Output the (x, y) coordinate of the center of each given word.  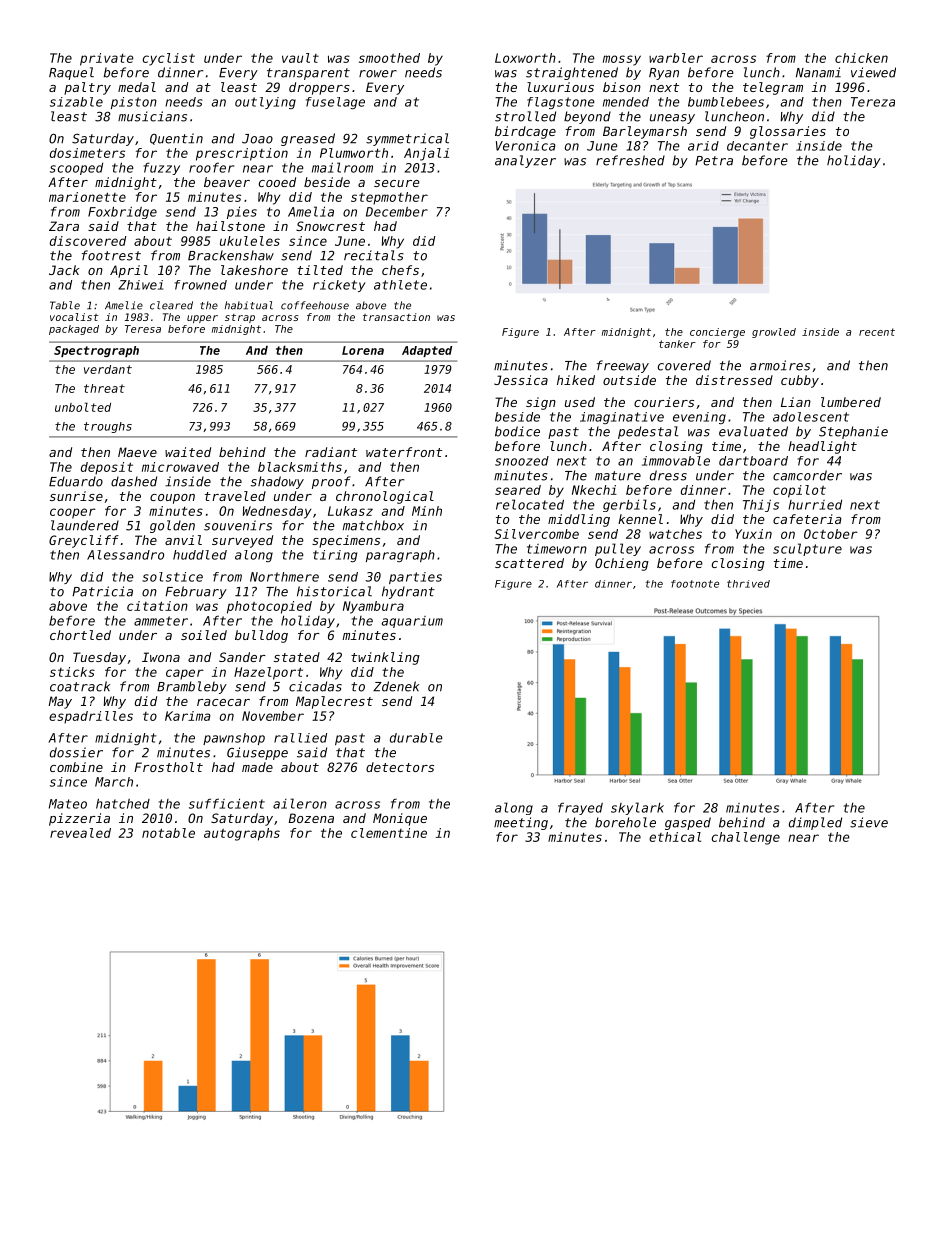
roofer (211, 167)
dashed (134, 481)
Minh (427, 511)
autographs (242, 834)
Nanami (818, 72)
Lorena (363, 350)
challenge (746, 838)
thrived (748, 584)
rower (378, 74)
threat (104, 388)
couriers (664, 402)
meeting (521, 823)
